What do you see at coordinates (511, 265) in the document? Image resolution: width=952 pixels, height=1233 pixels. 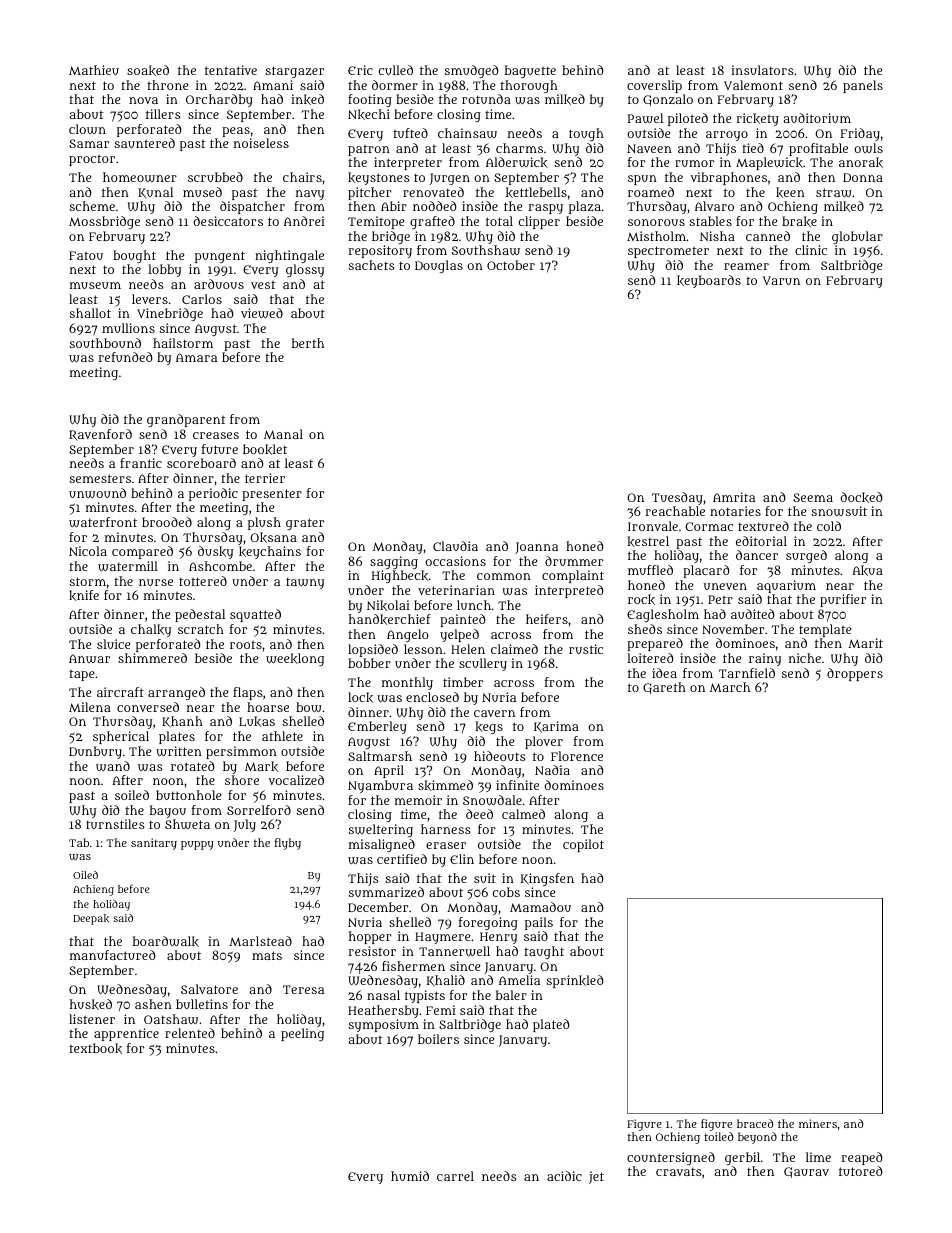 I see `October` at bounding box center [511, 265].
